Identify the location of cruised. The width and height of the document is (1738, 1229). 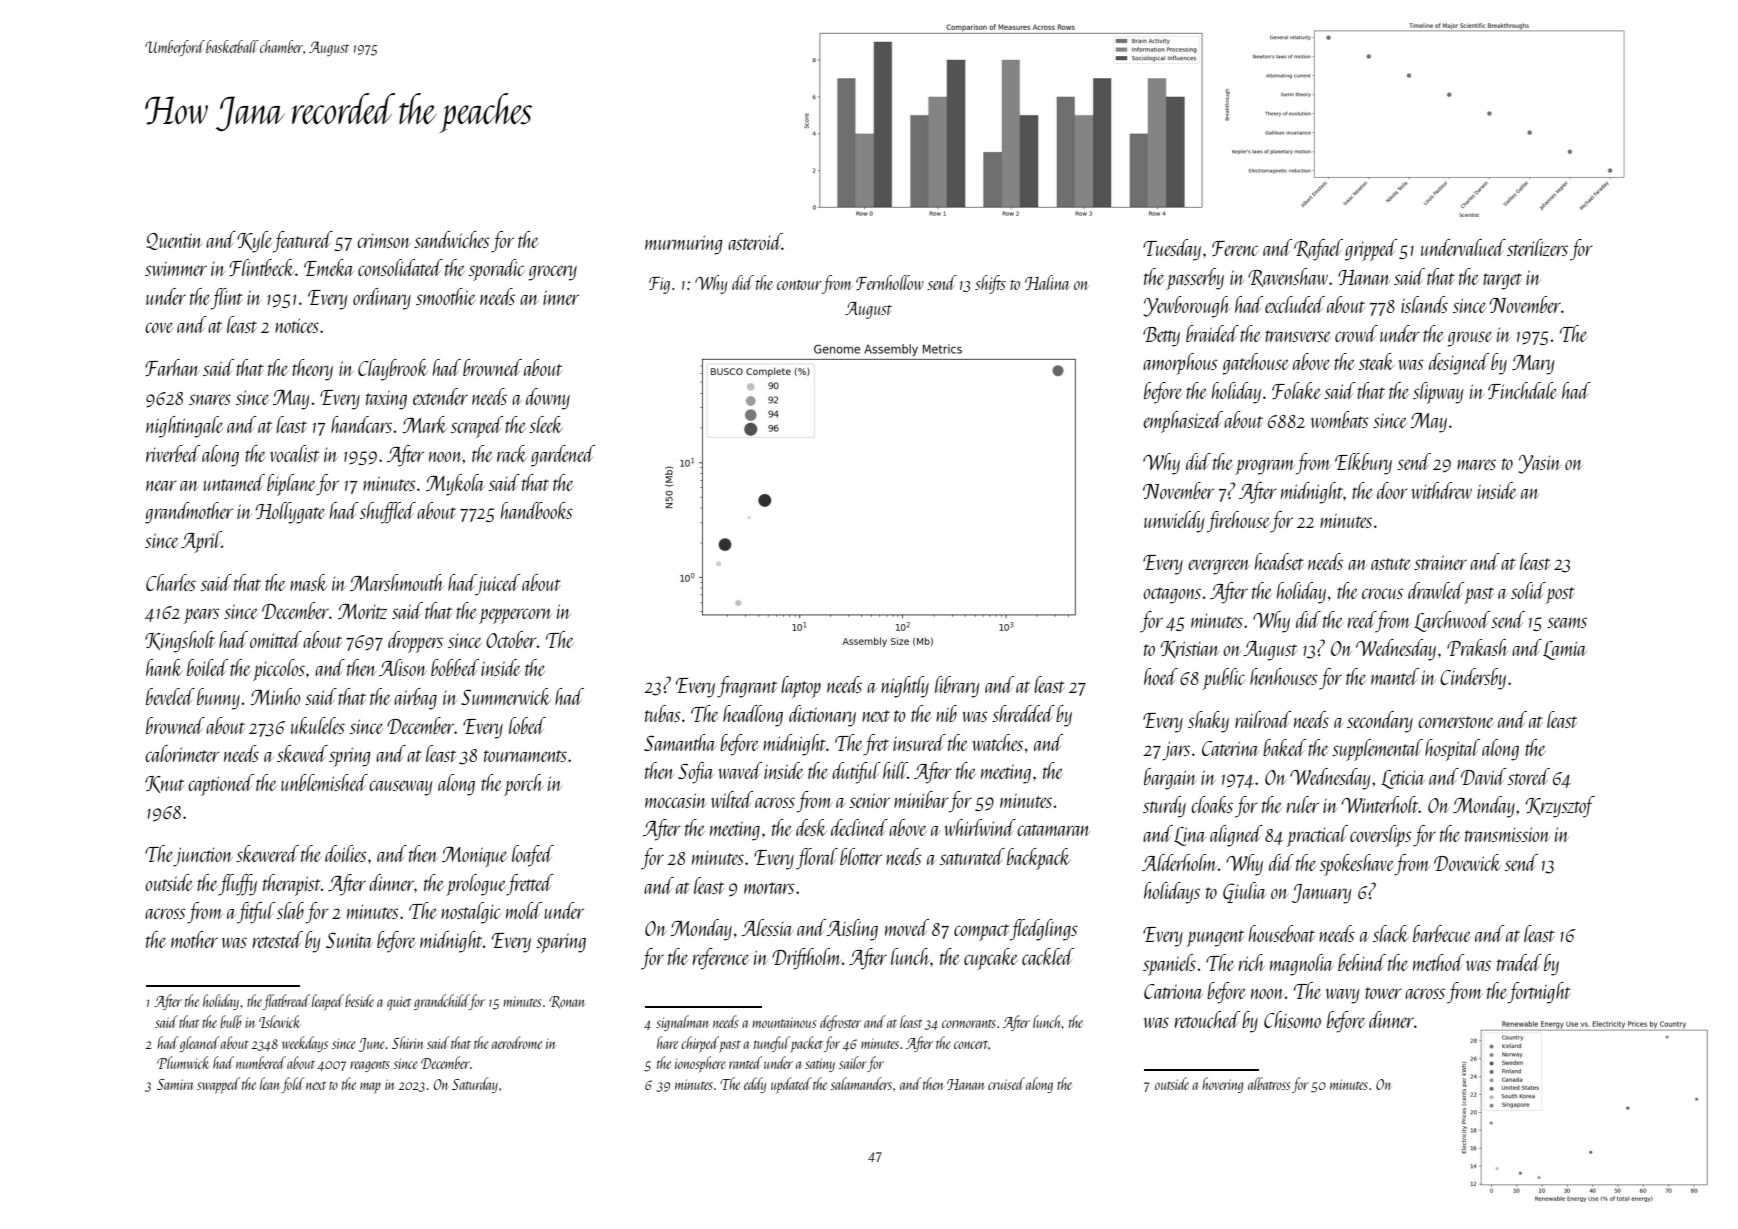
(1006, 1083).
